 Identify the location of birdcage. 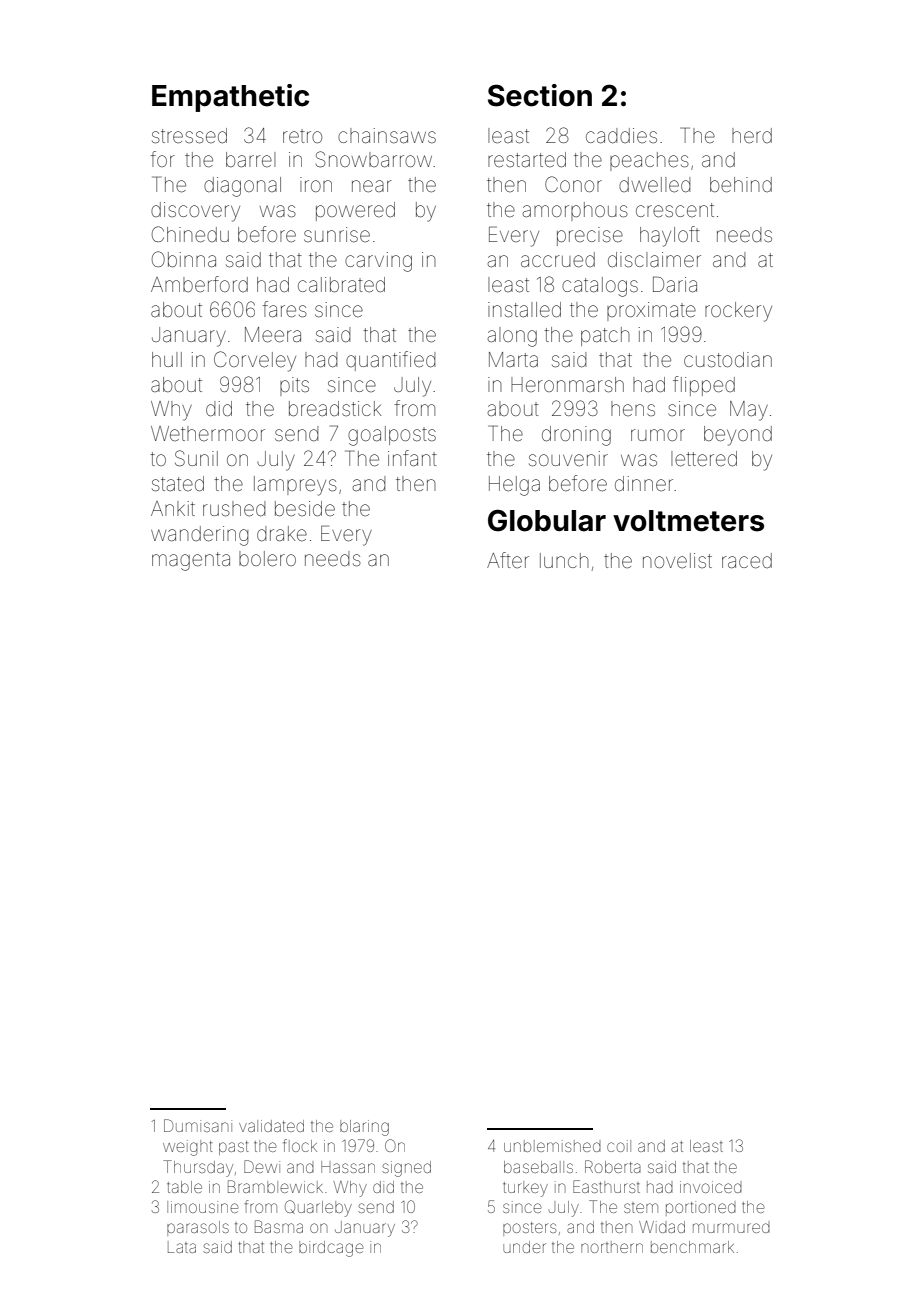
(331, 1249).
